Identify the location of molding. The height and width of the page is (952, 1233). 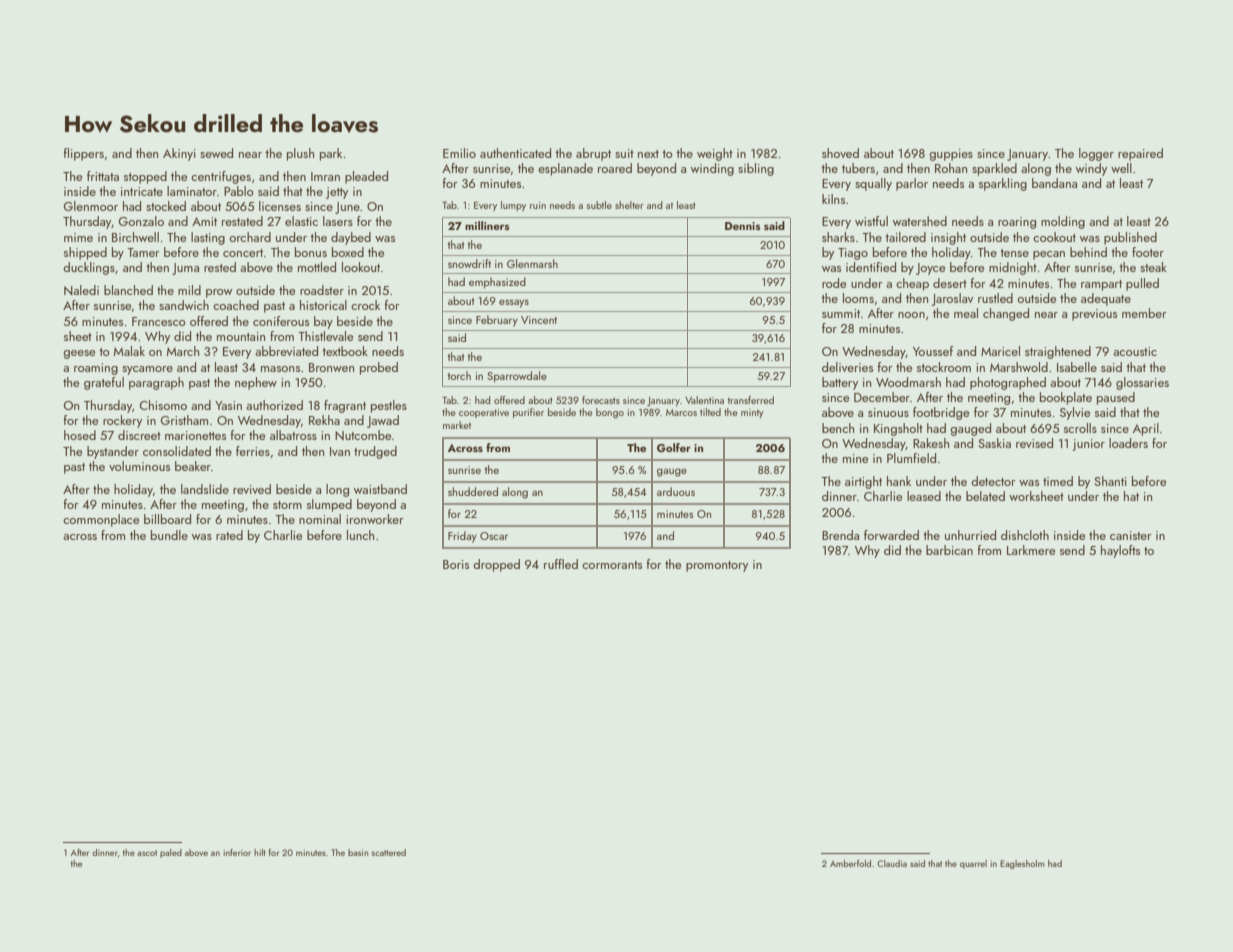
(1063, 222).
